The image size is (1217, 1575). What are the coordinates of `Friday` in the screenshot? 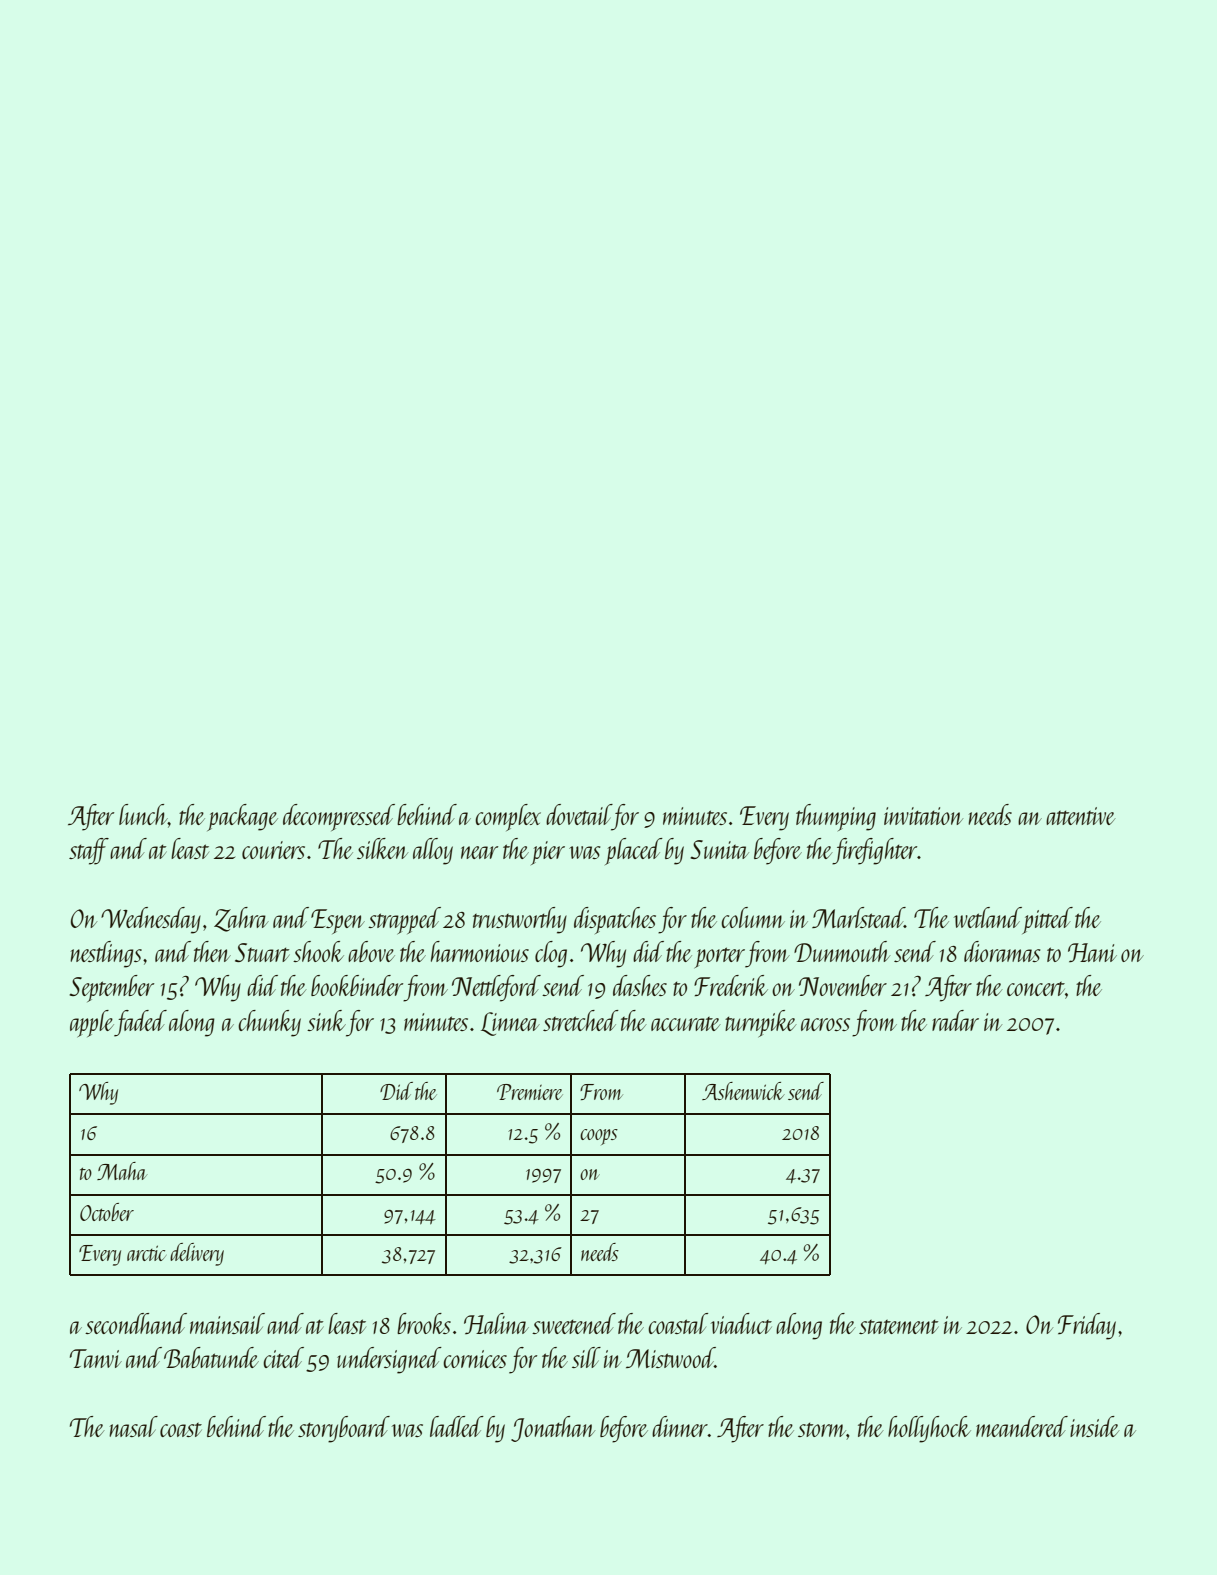 It's located at (1087, 1326).
